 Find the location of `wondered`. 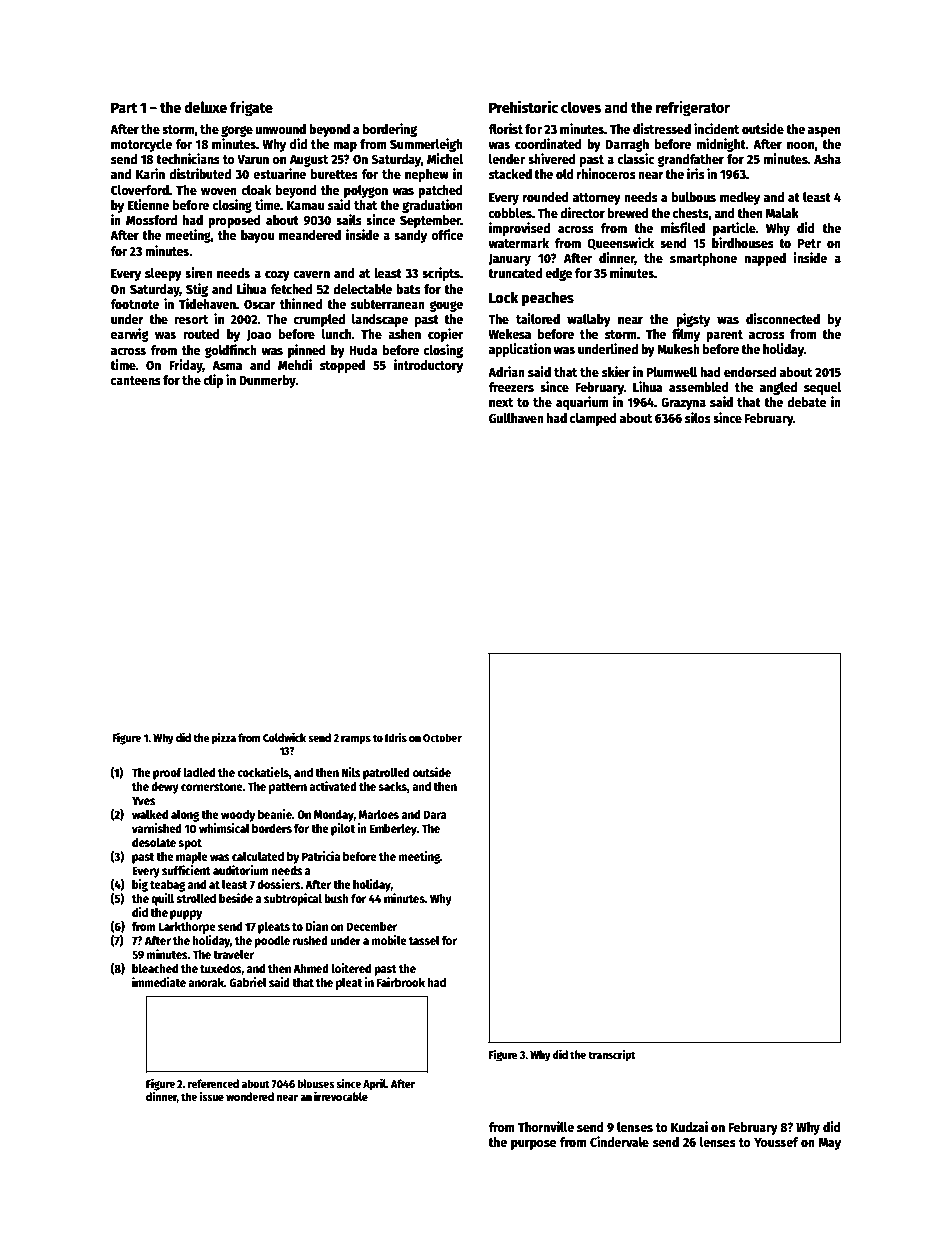

wondered is located at coordinates (250, 1096).
